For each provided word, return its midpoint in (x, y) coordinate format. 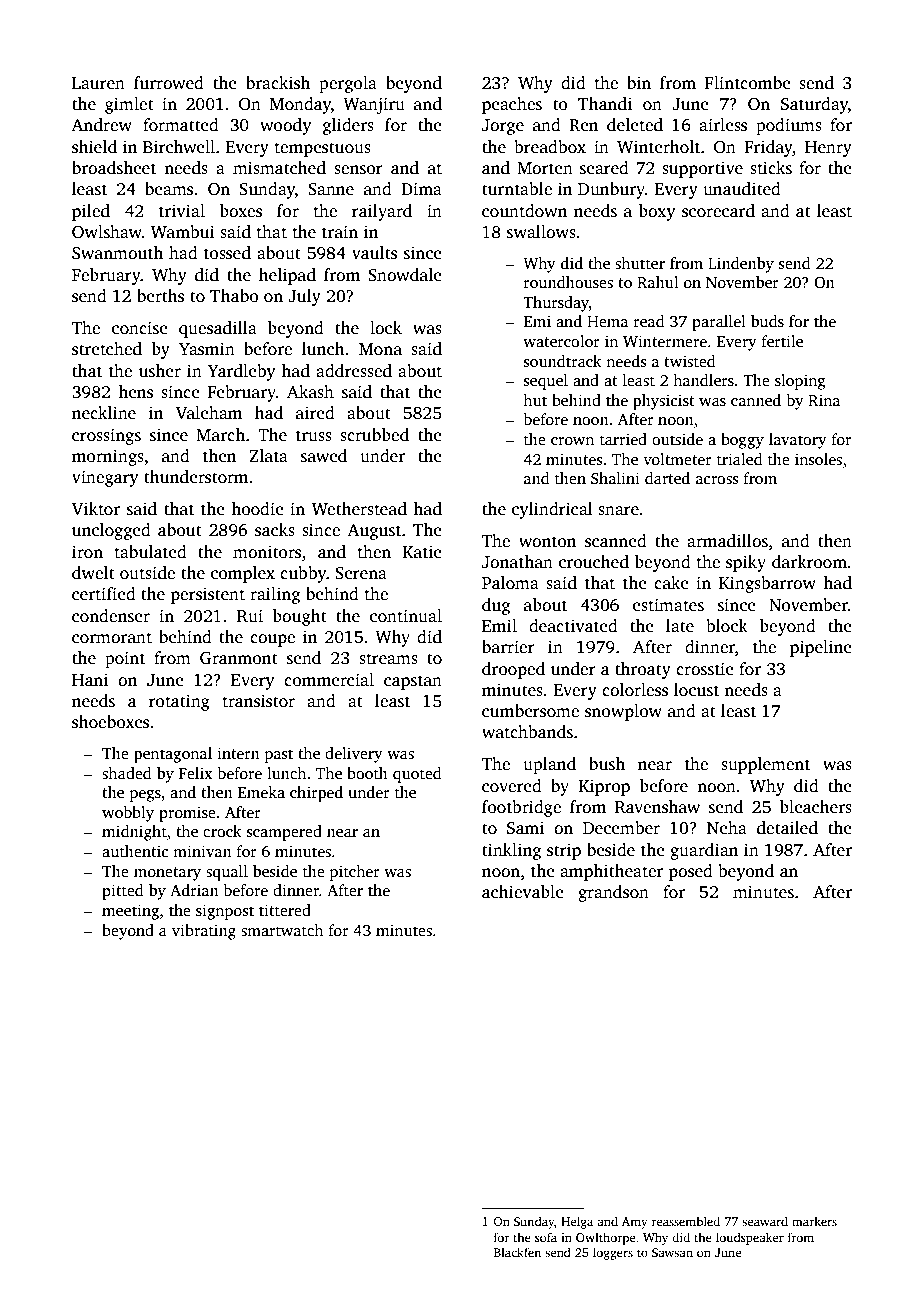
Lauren (98, 83)
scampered (284, 833)
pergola (348, 84)
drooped (513, 670)
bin (639, 82)
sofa (546, 1237)
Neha (727, 827)
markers (814, 1221)
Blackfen (517, 1252)
